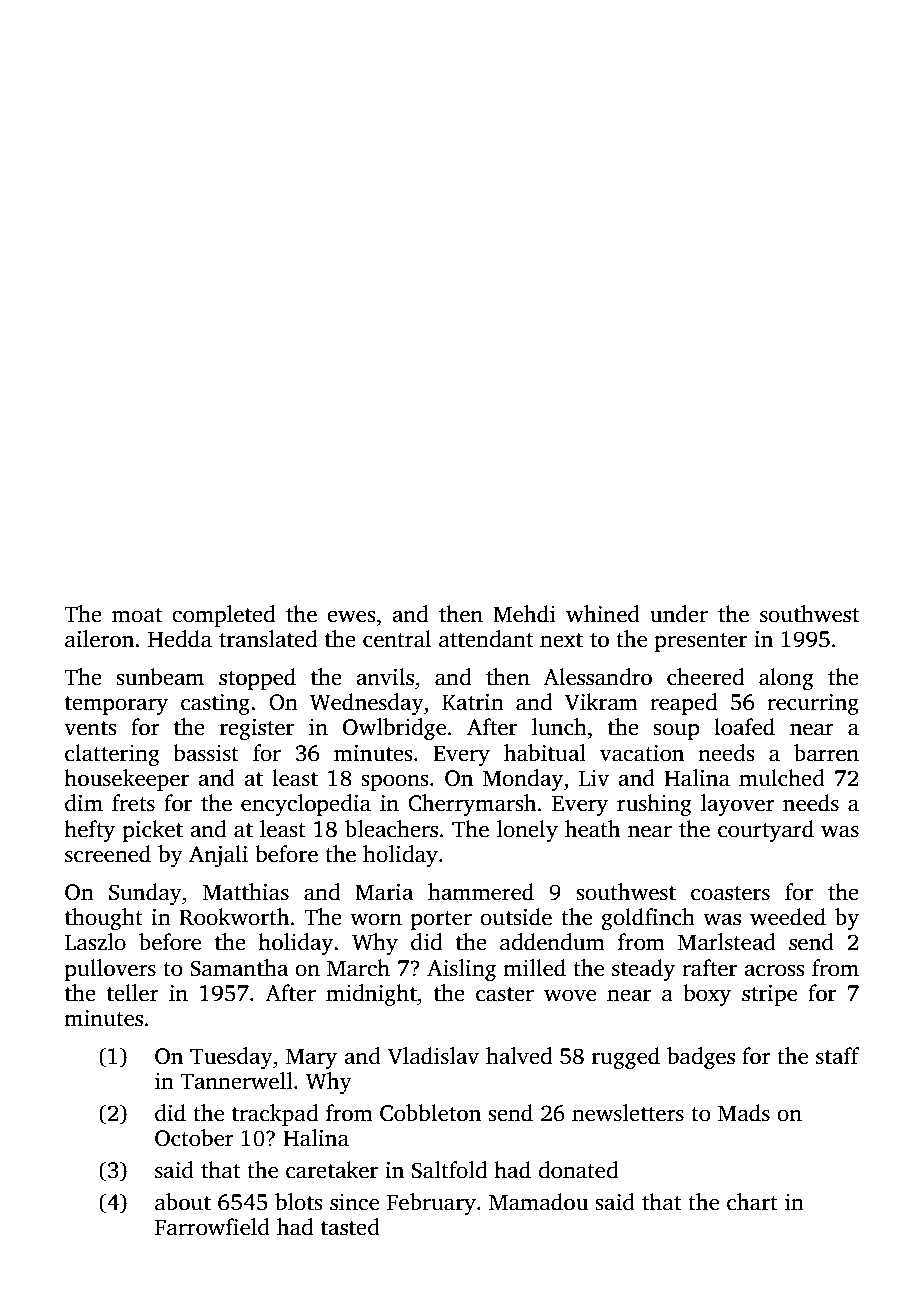 The width and height of the screenshot is (924, 1311). Describe the element at coordinates (769, 995) in the screenshot. I see `stripe` at that location.
